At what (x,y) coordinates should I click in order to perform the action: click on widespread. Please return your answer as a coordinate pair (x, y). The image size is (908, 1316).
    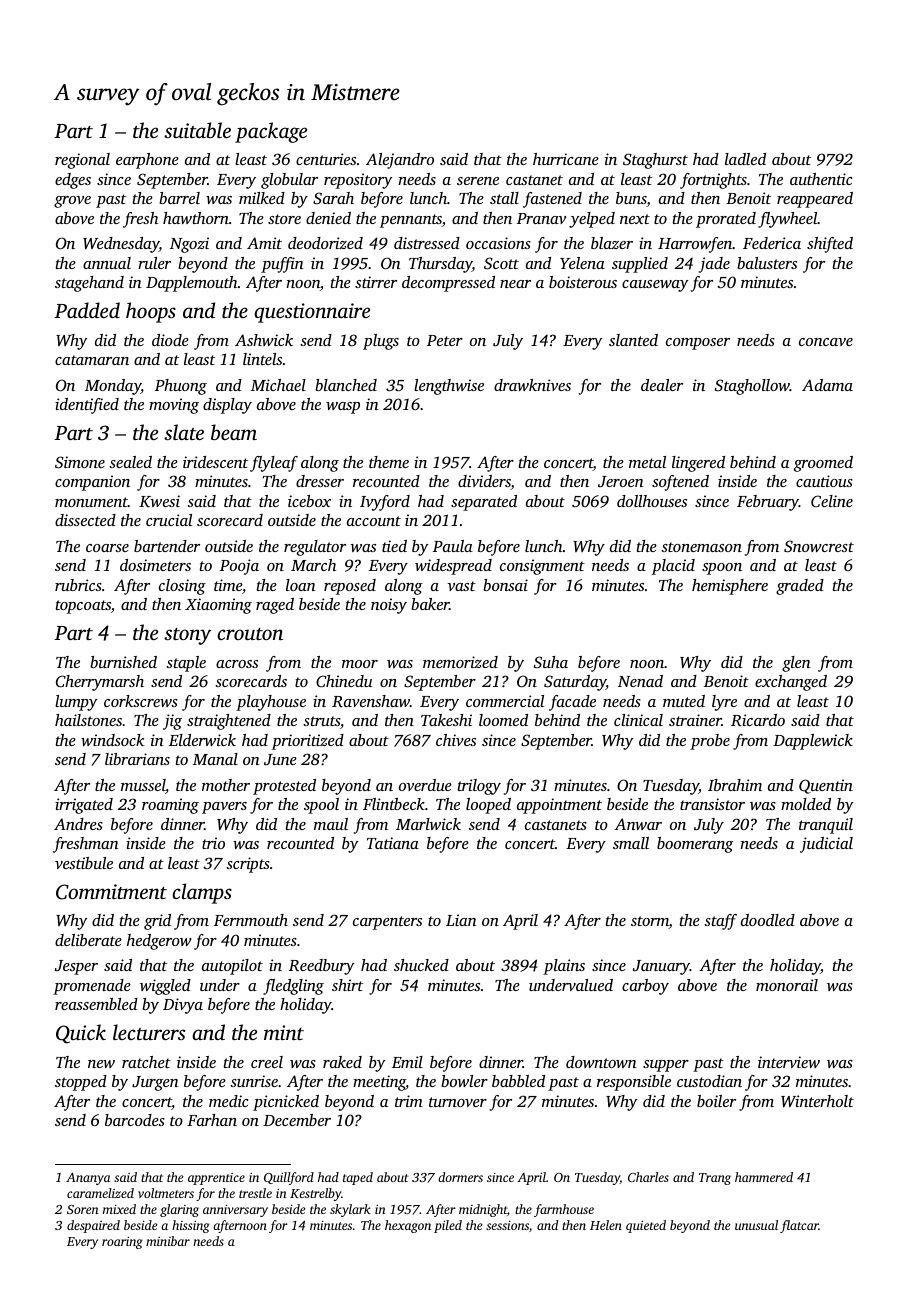
    Looking at the image, I should click on (453, 567).
